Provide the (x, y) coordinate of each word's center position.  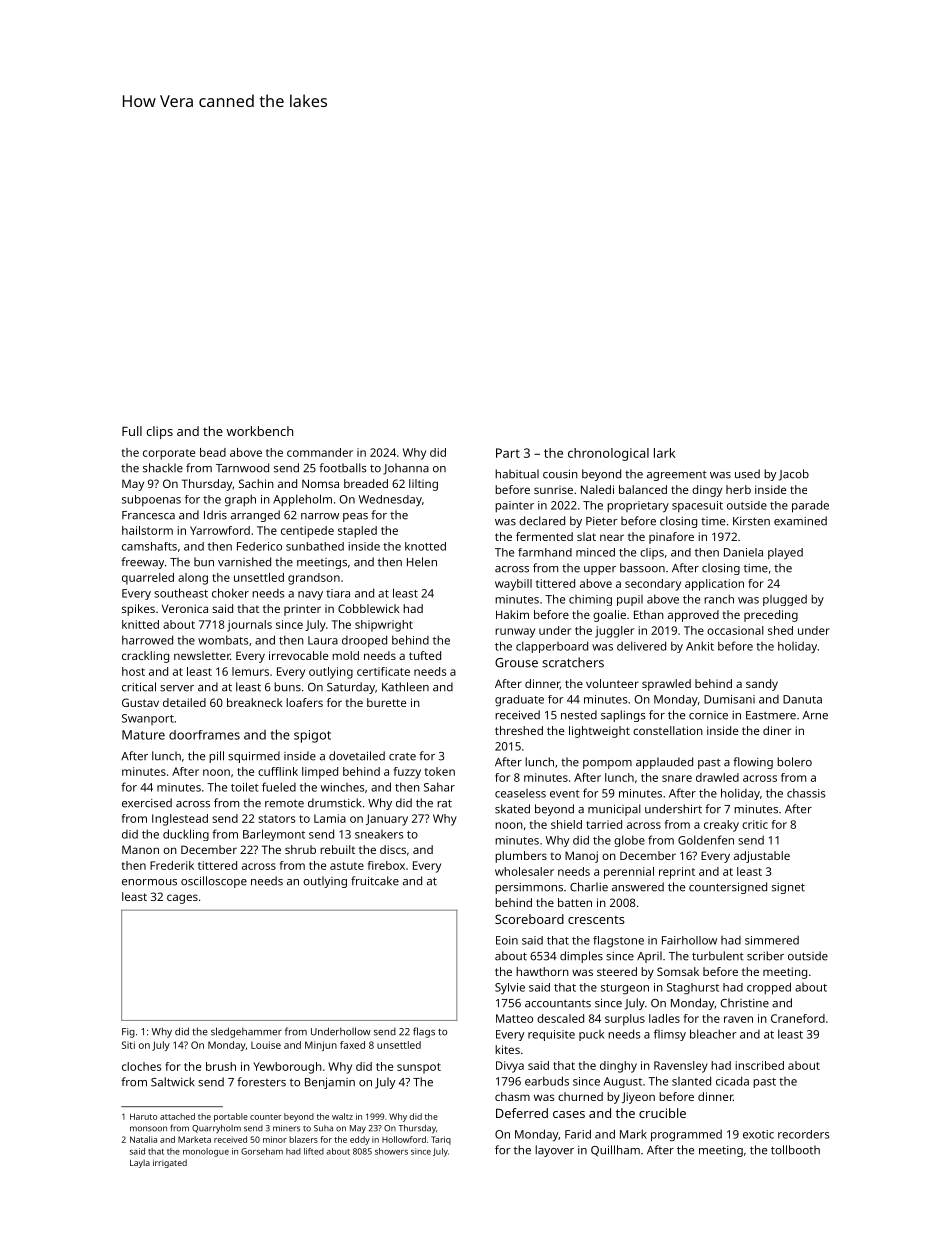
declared (542, 521)
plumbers (521, 857)
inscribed (759, 1065)
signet (788, 888)
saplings (623, 716)
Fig (128, 1033)
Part (508, 453)
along (193, 579)
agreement (677, 475)
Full (132, 431)
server (177, 688)
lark (664, 453)
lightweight (599, 732)
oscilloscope (214, 882)
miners (286, 1128)
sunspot (419, 1068)
